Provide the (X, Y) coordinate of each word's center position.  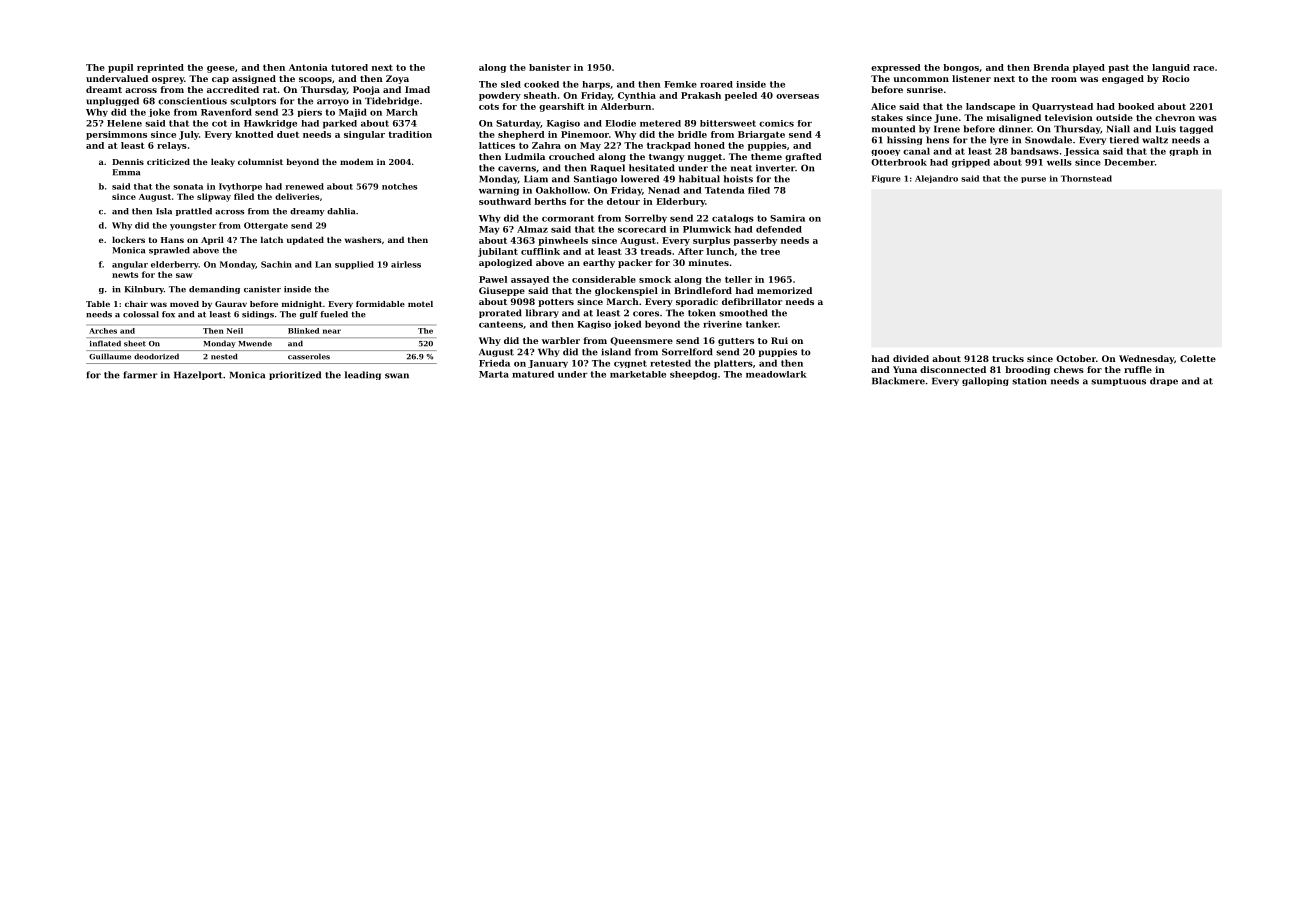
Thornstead (1086, 178)
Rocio (1176, 78)
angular (130, 265)
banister (550, 67)
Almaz (532, 229)
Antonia (308, 67)
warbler (561, 340)
